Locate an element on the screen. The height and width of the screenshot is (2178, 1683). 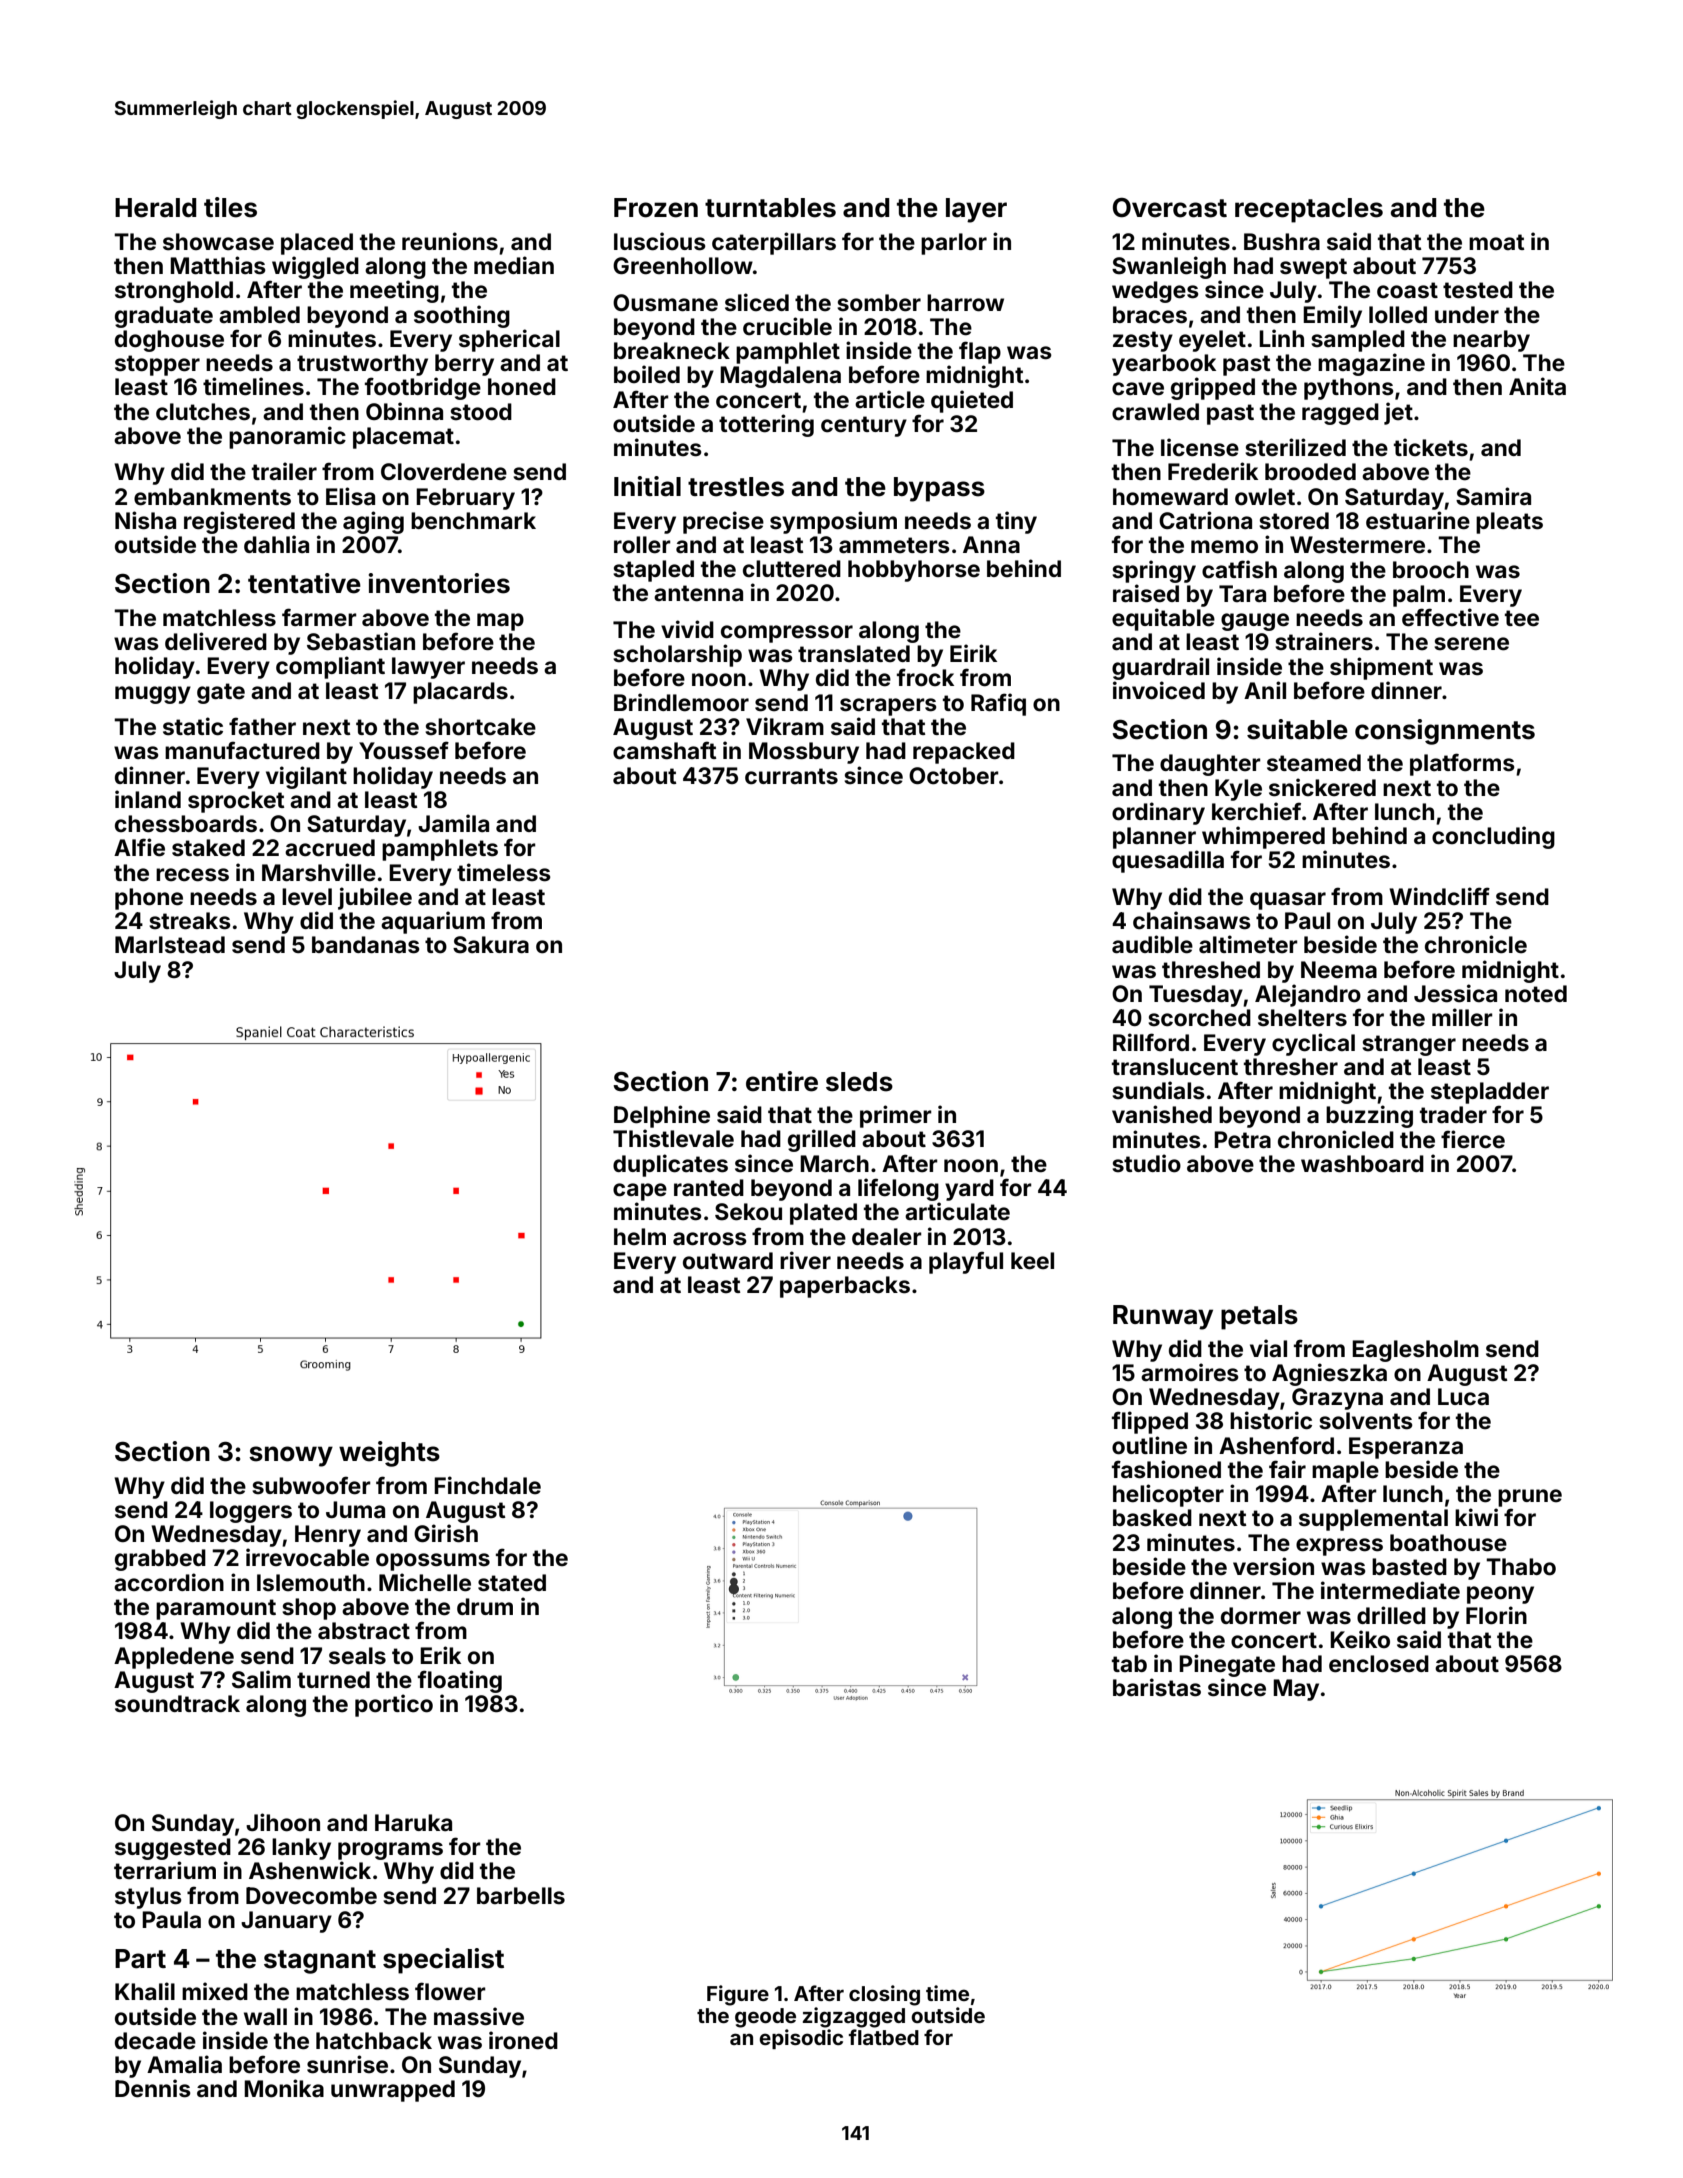
Marlstead is located at coordinates (170, 945).
